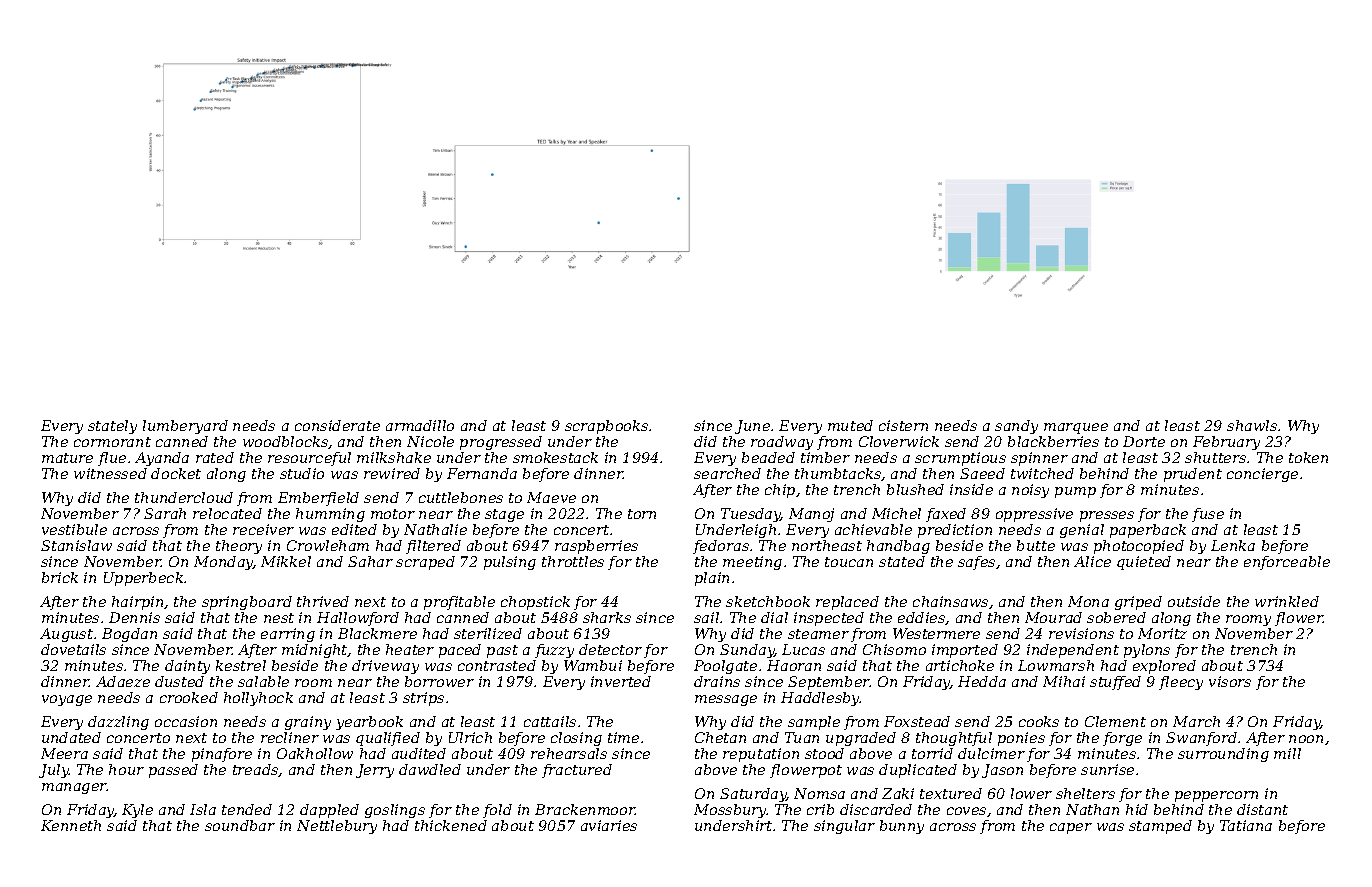 The image size is (1372, 887). I want to click on scrapbooks, so click(606, 427).
